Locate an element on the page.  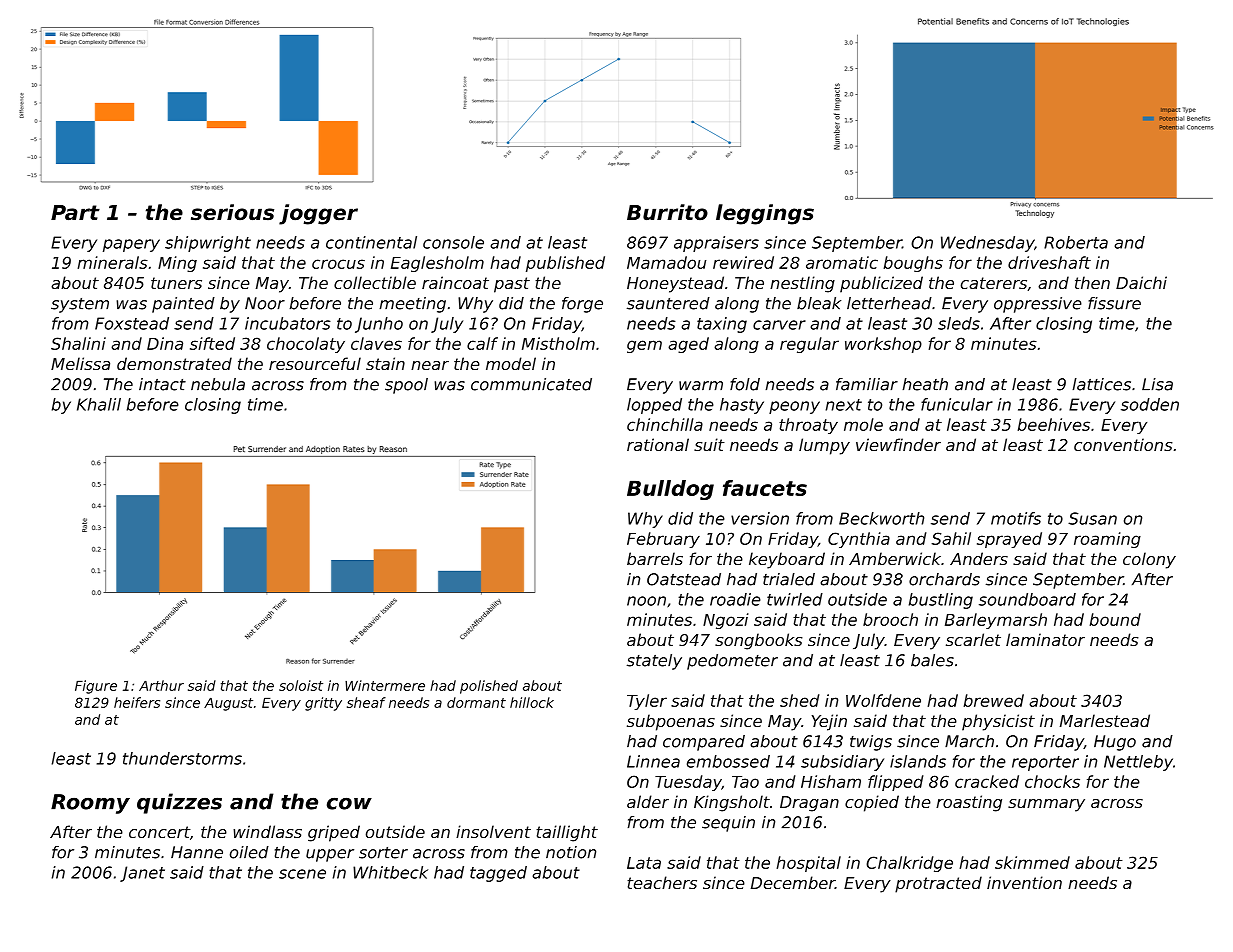
thunderstorms is located at coordinates (182, 758).
